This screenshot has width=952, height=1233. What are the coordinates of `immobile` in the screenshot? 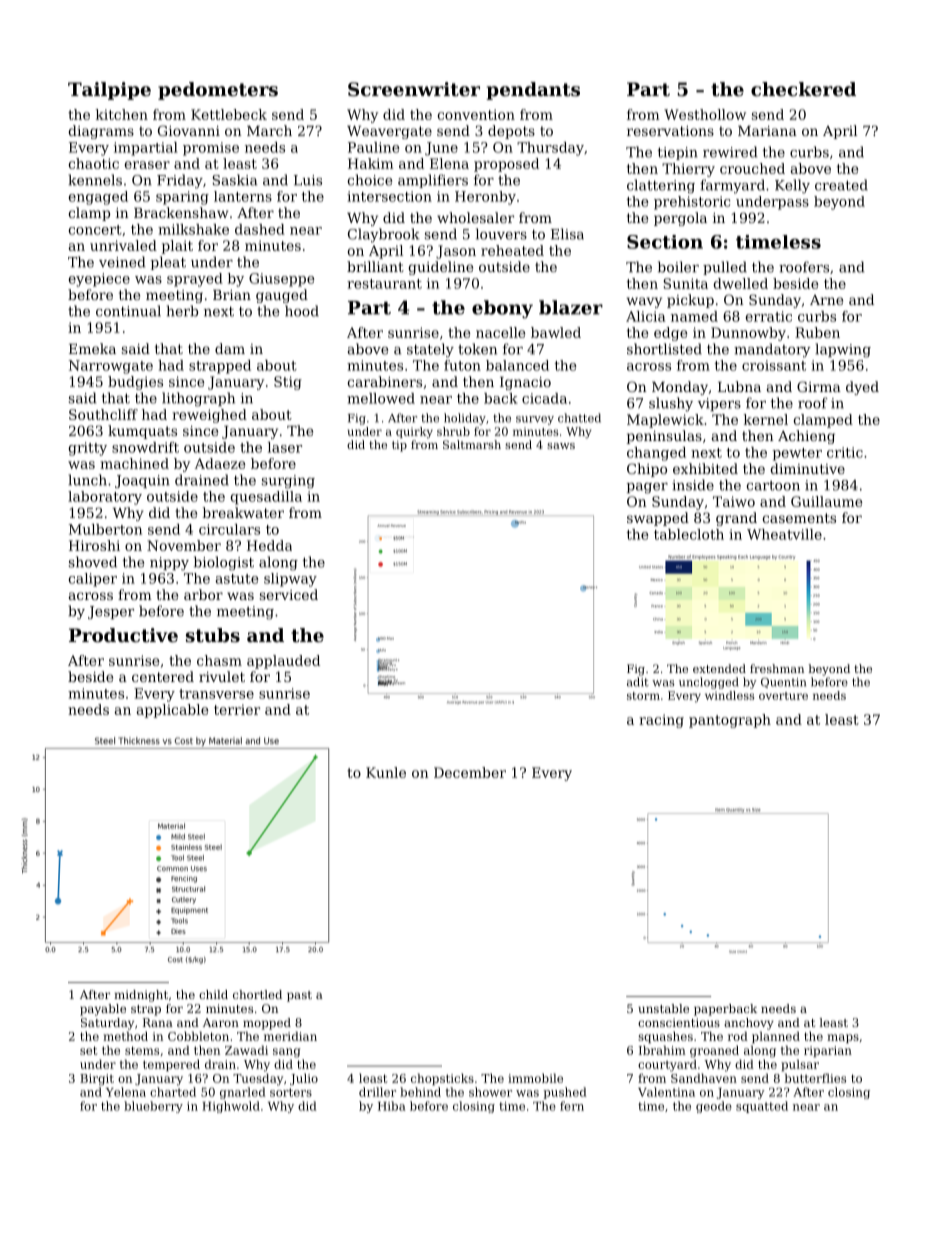 It's located at (535, 1078).
